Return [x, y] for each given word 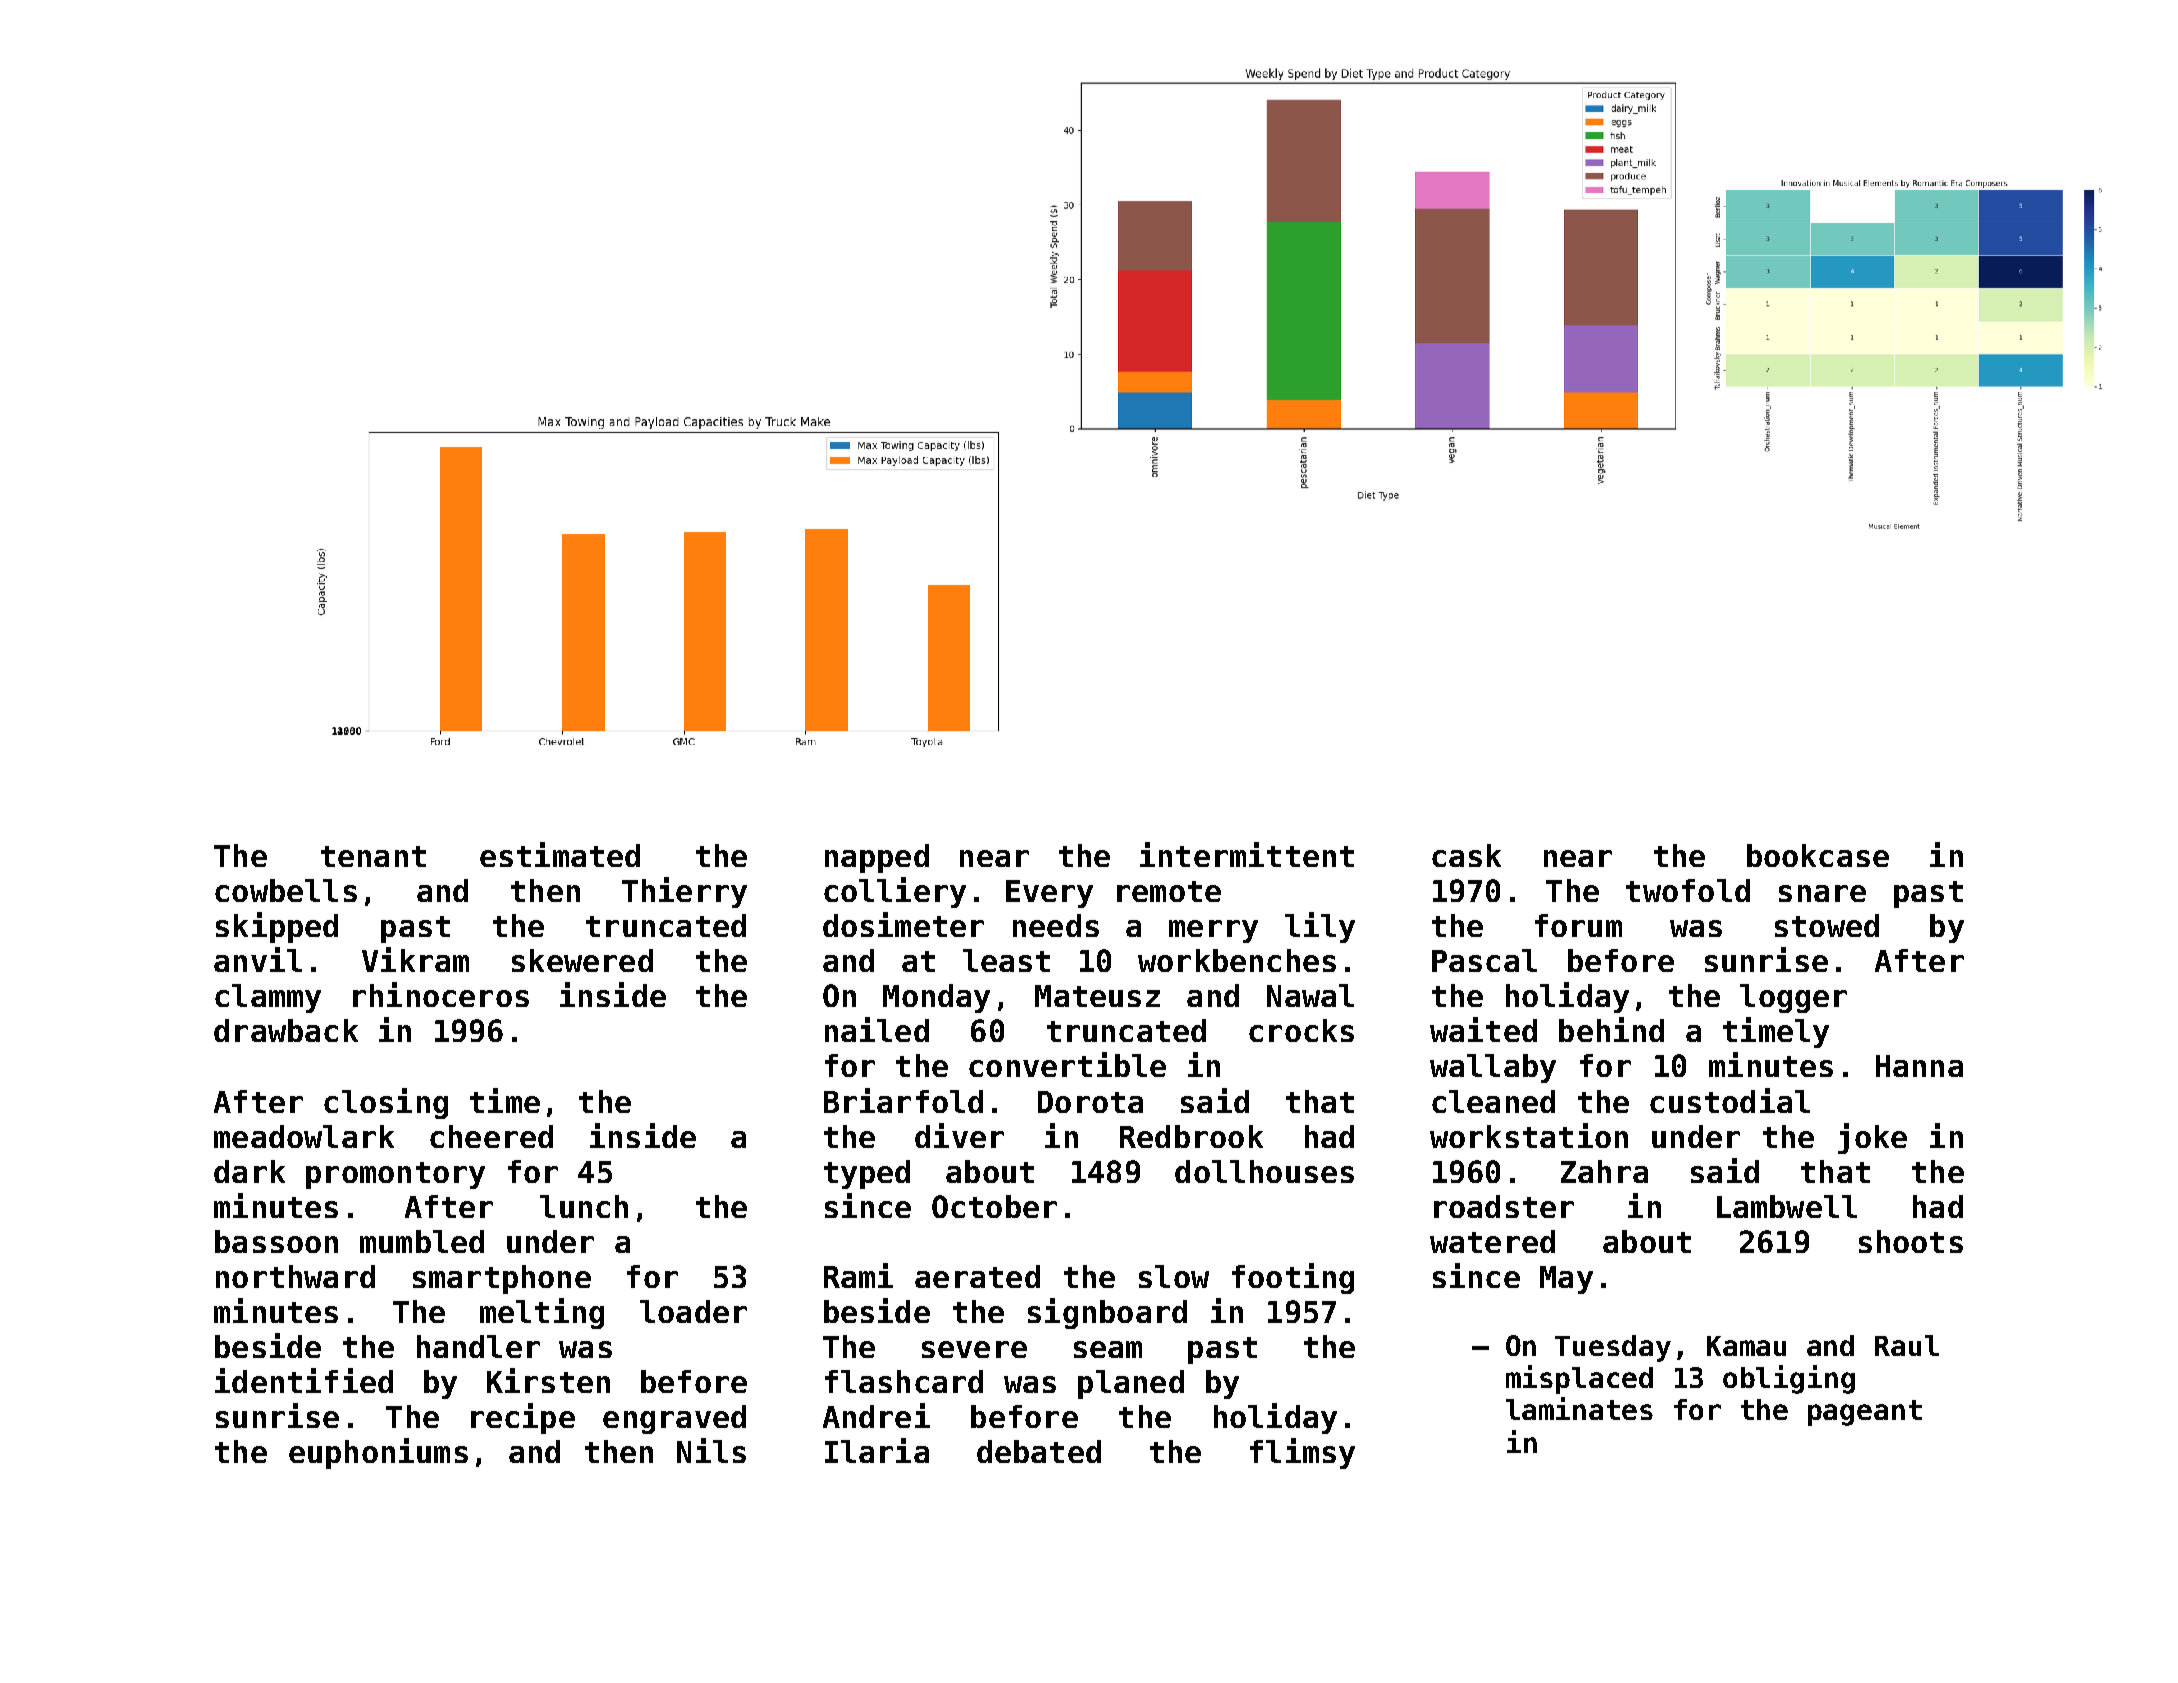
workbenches [1237, 960]
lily [1320, 927]
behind [1611, 1029]
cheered [491, 1136]
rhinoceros [441, 994]
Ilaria [877, 1450]
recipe [523, 1418]
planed [1131, 1384]
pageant [1865, 1413]
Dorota [1090, 1102]
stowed [1827, 925]
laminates [1579, 1408]
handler [478, 1346]
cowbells [286, 890]
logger [1793, 998]
